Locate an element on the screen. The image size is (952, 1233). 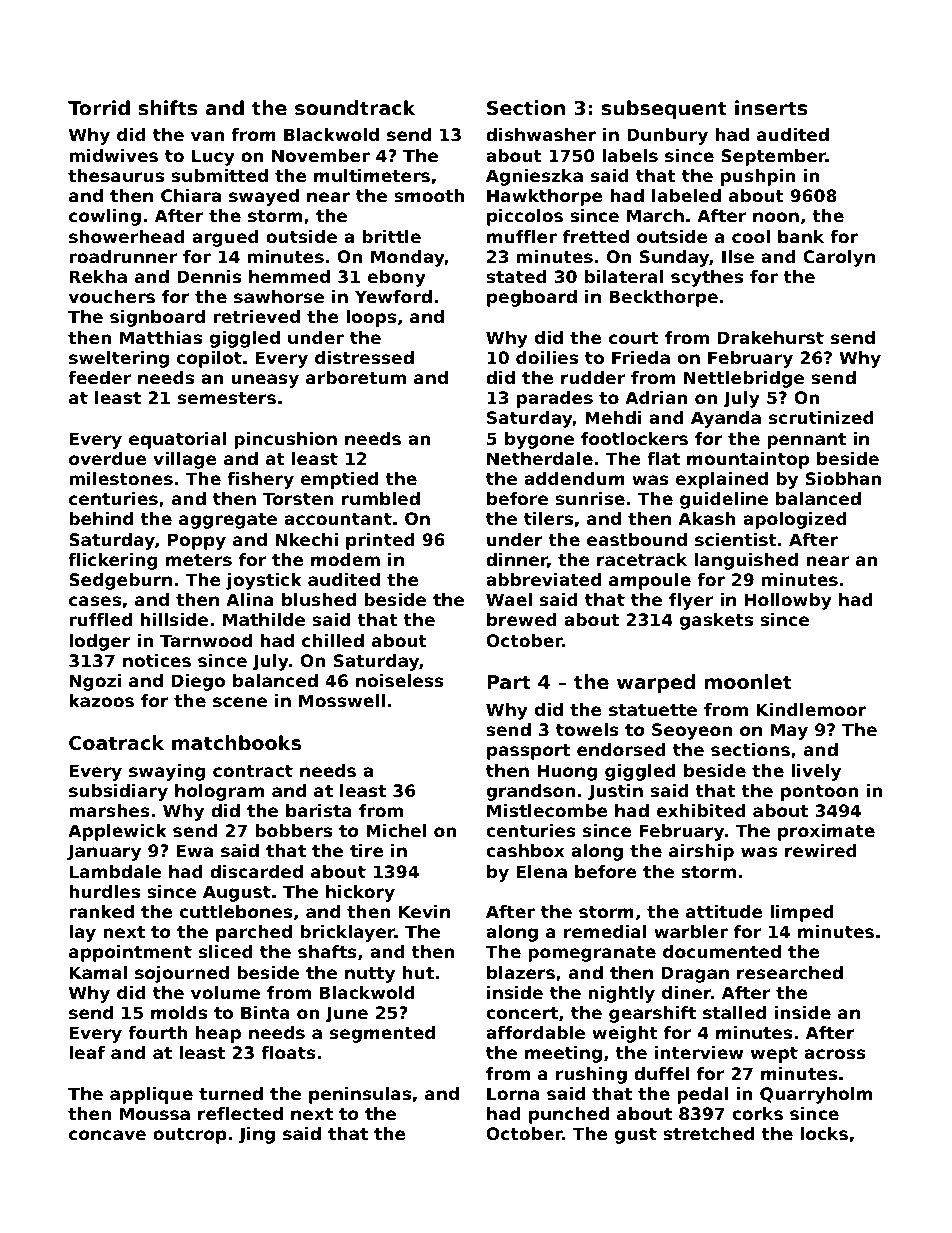
heap is located at coordinates (218, 1034).
